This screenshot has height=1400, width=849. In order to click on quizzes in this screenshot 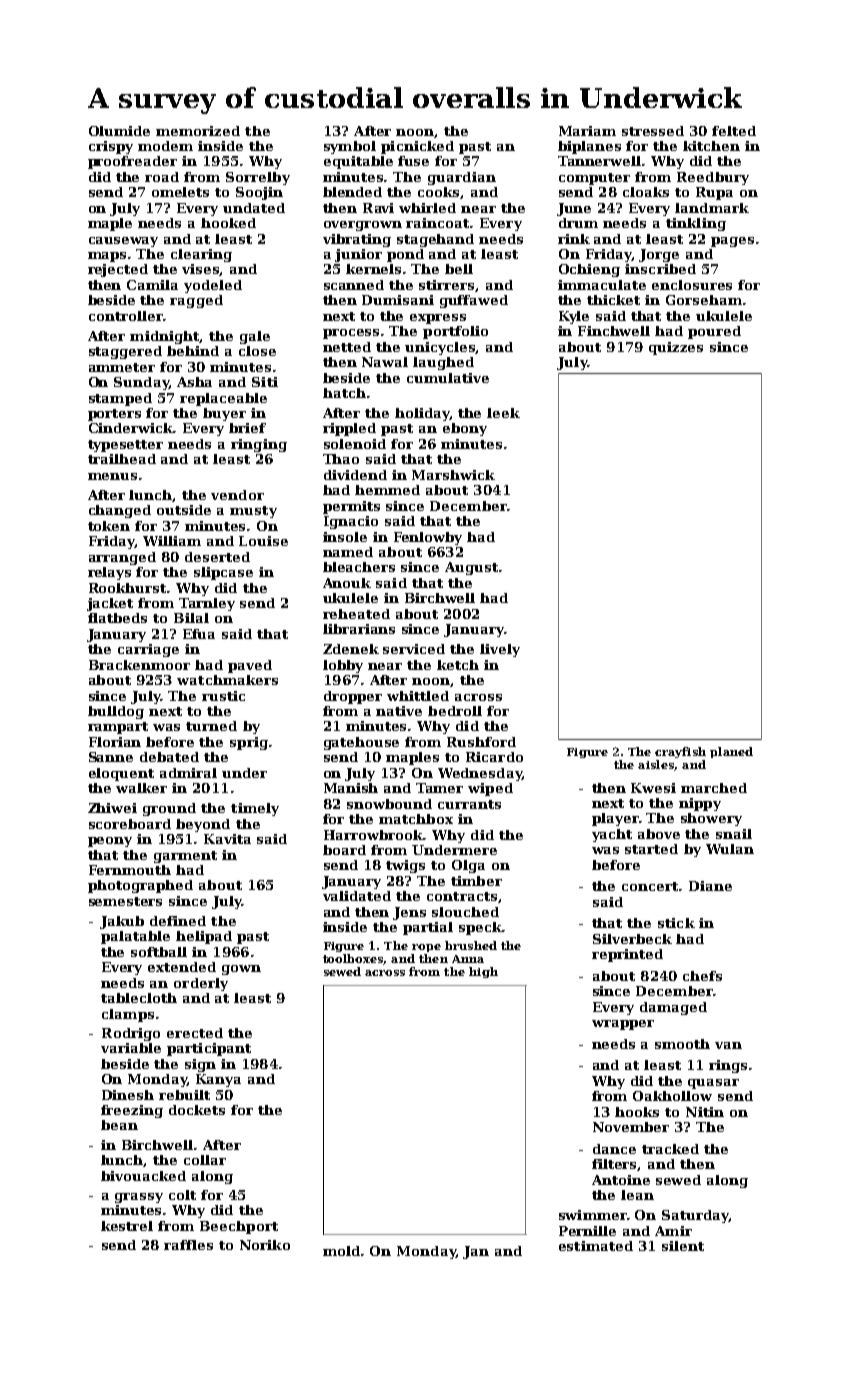, I will do `click(676, 348)`.
